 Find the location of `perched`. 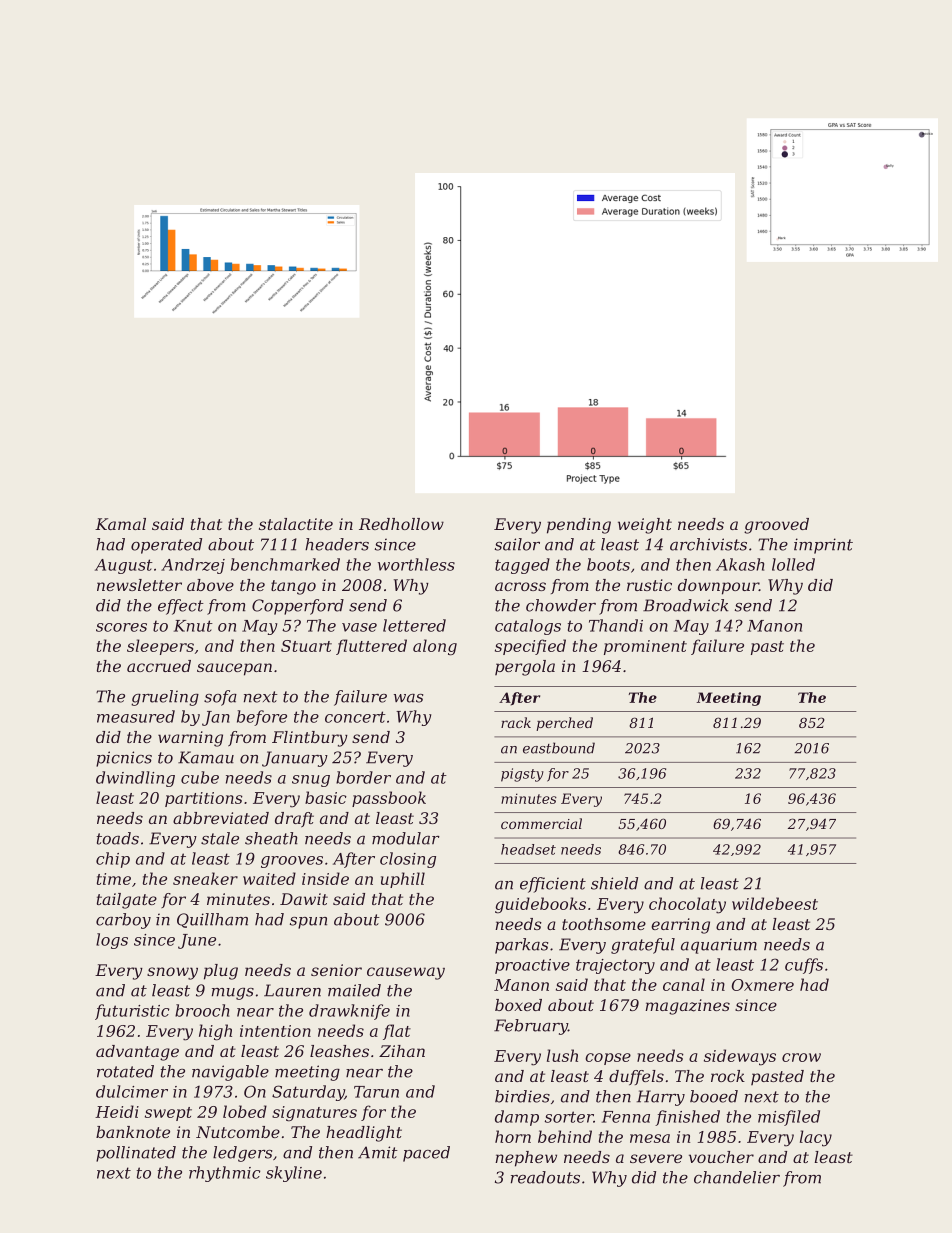

perched is located at coordinates (564, 724).
